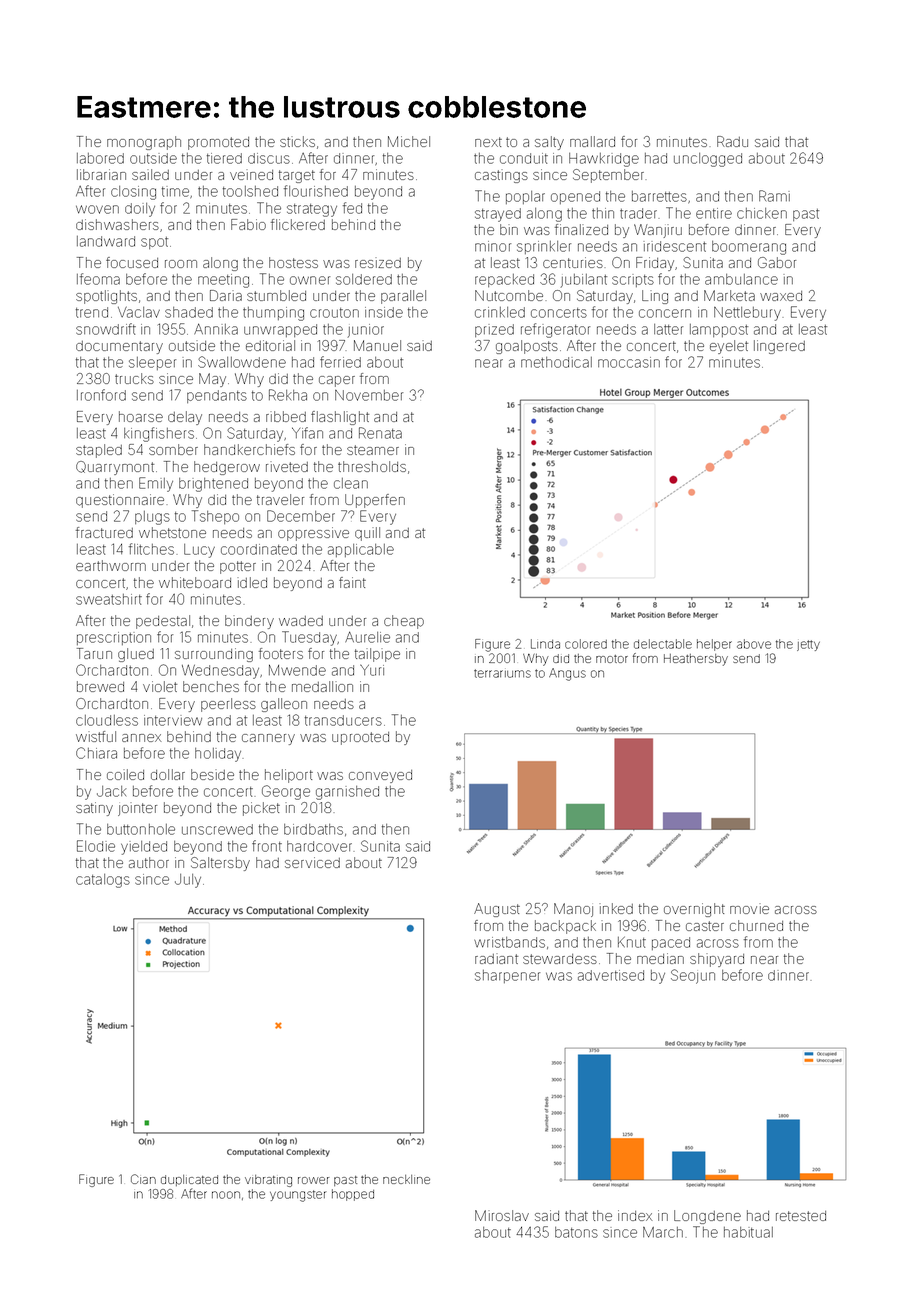  I want to click on Michel, so click(409, 141).
